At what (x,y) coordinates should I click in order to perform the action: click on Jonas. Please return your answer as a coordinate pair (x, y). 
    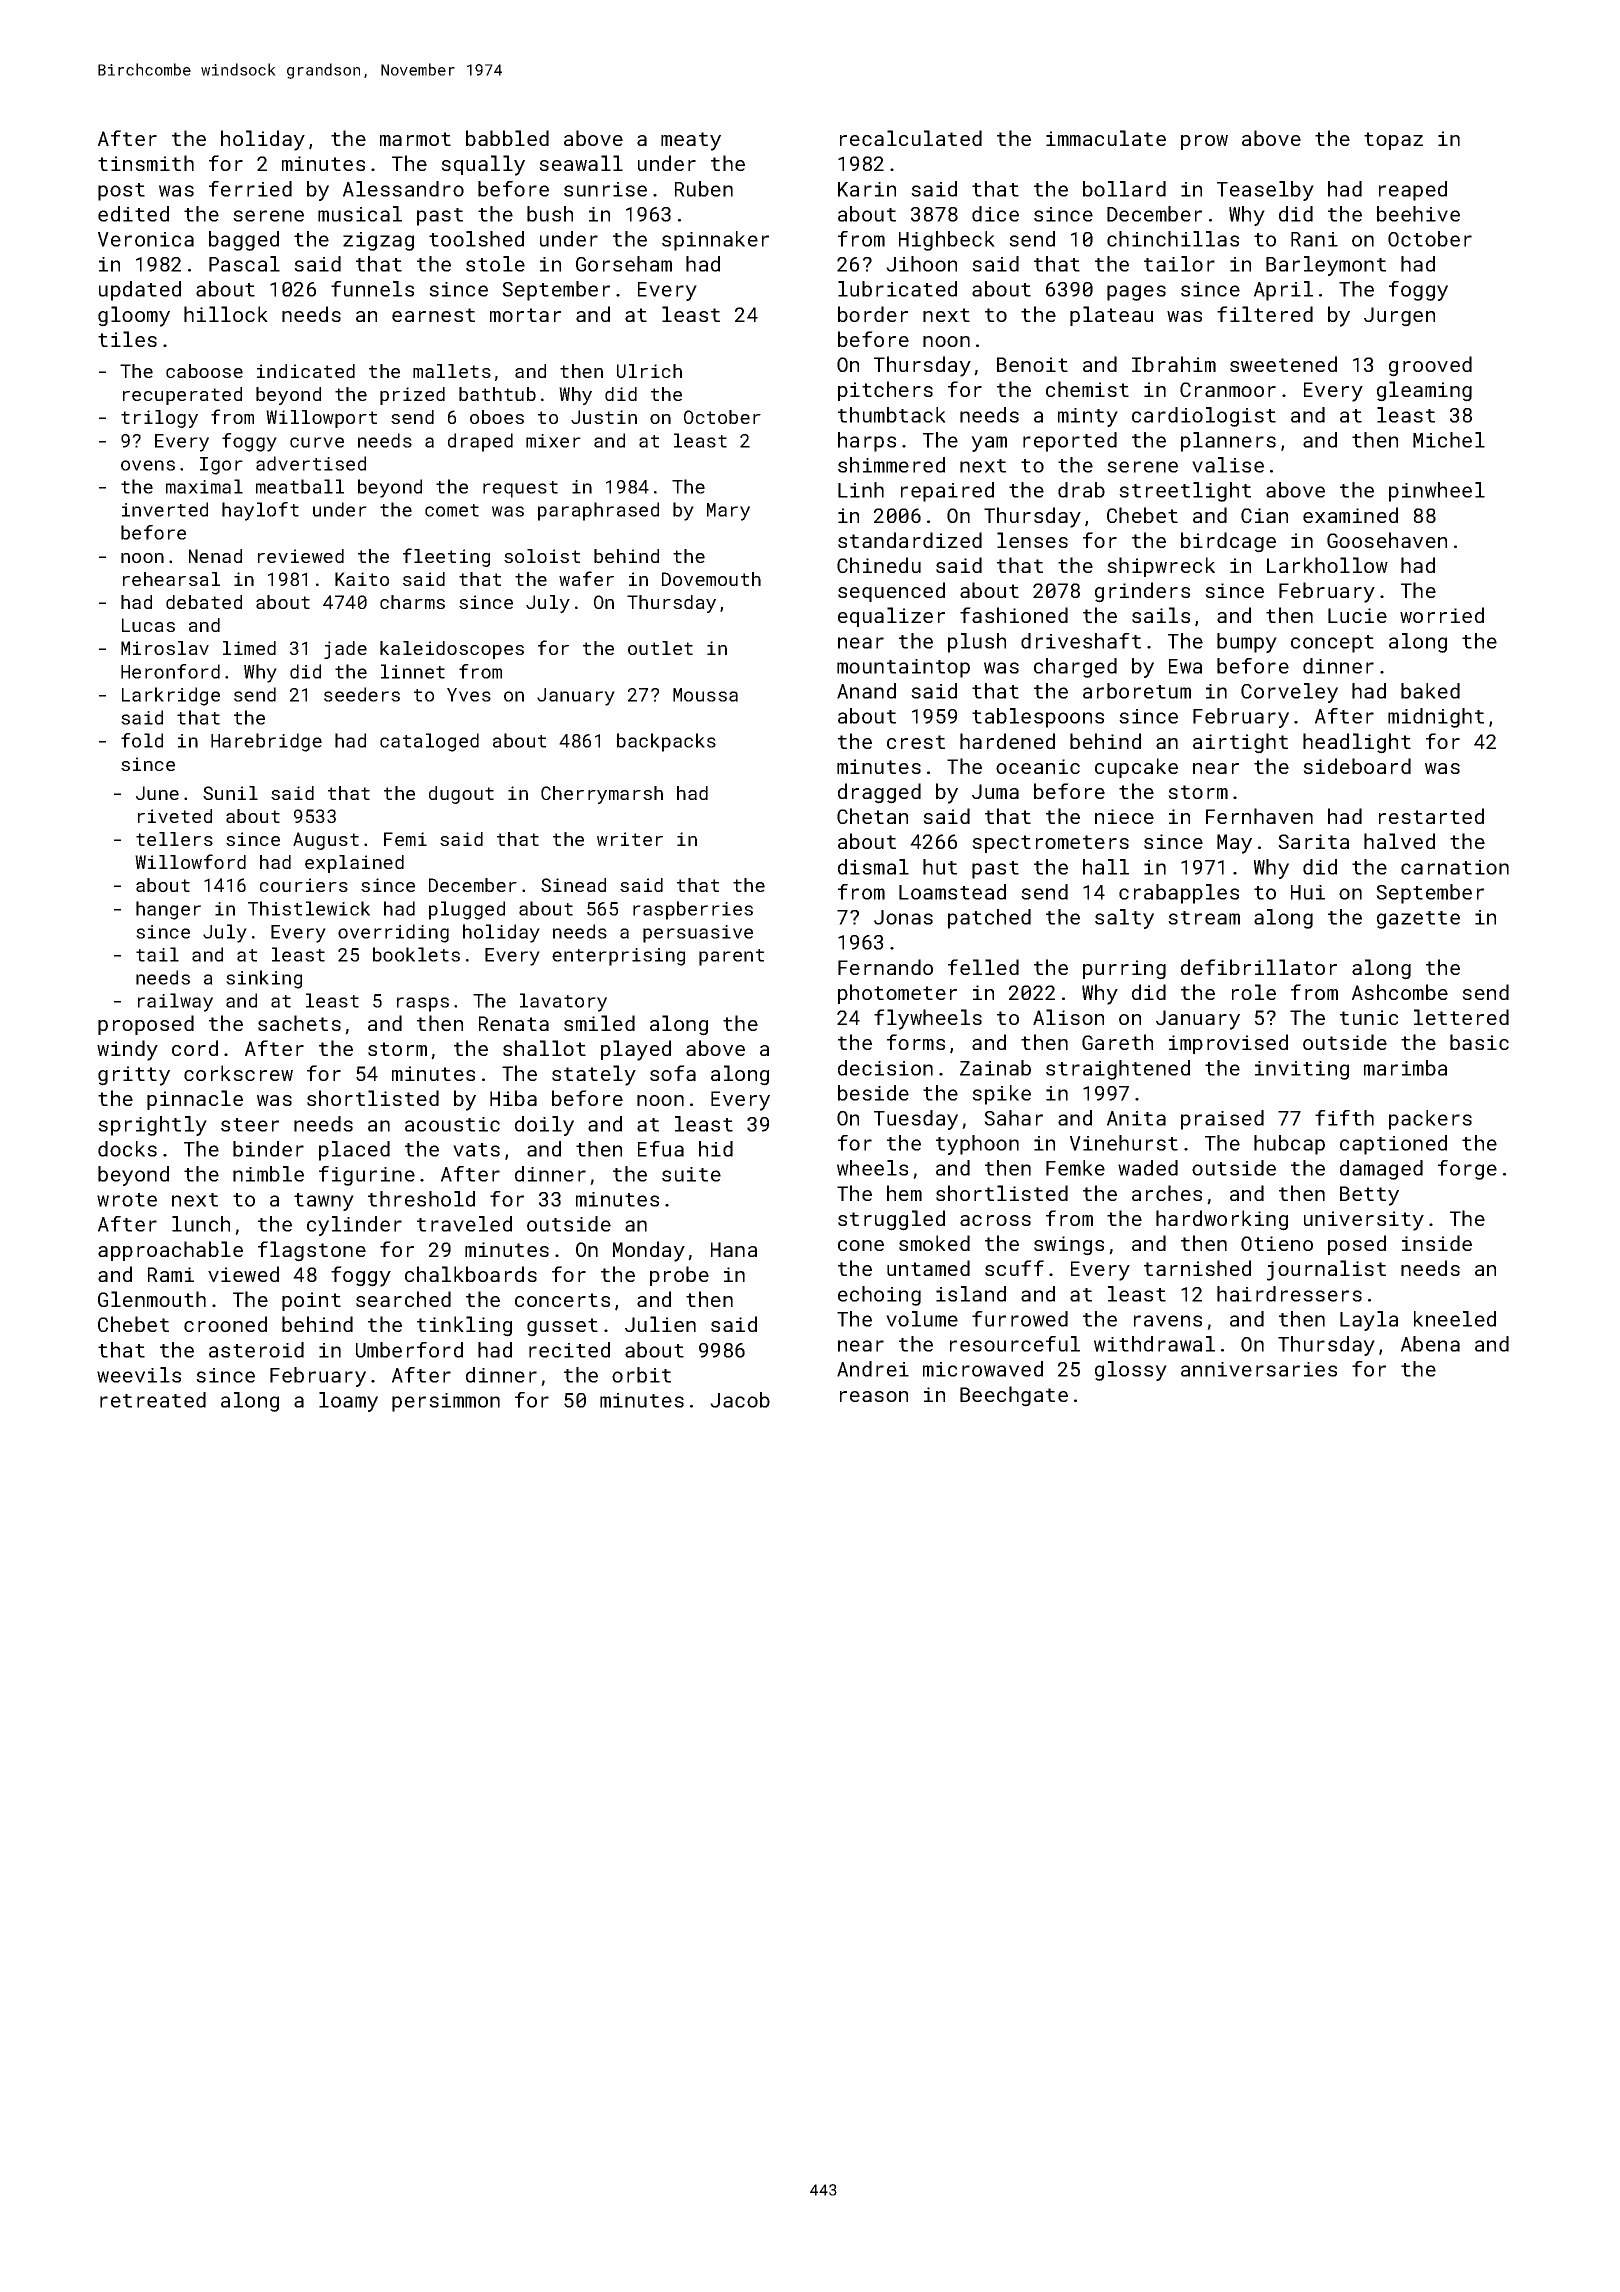
    Looking at the image, I should click on (903, 917).
